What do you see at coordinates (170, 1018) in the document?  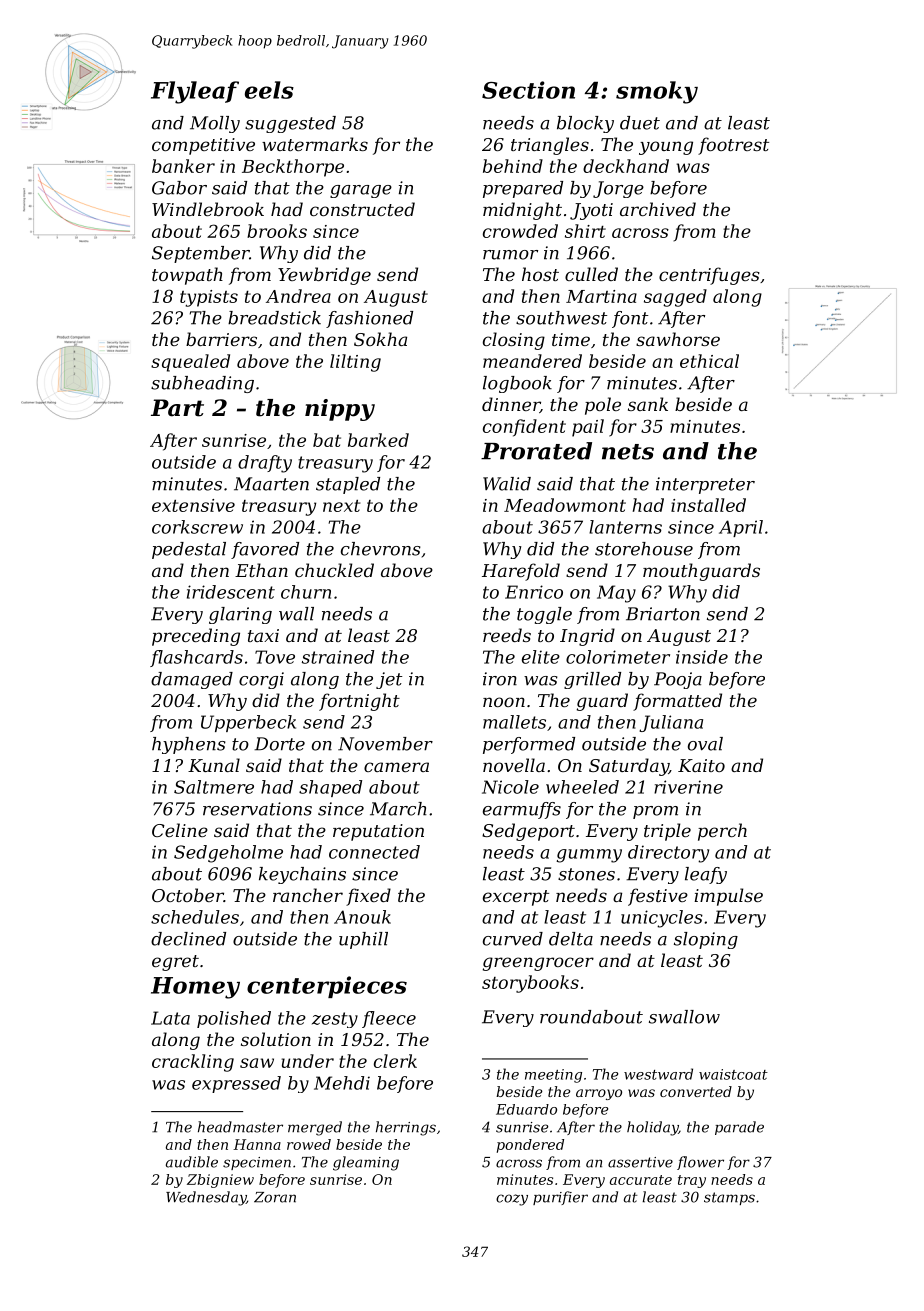 I see `Lata` at bounding box center [170, 1018].
